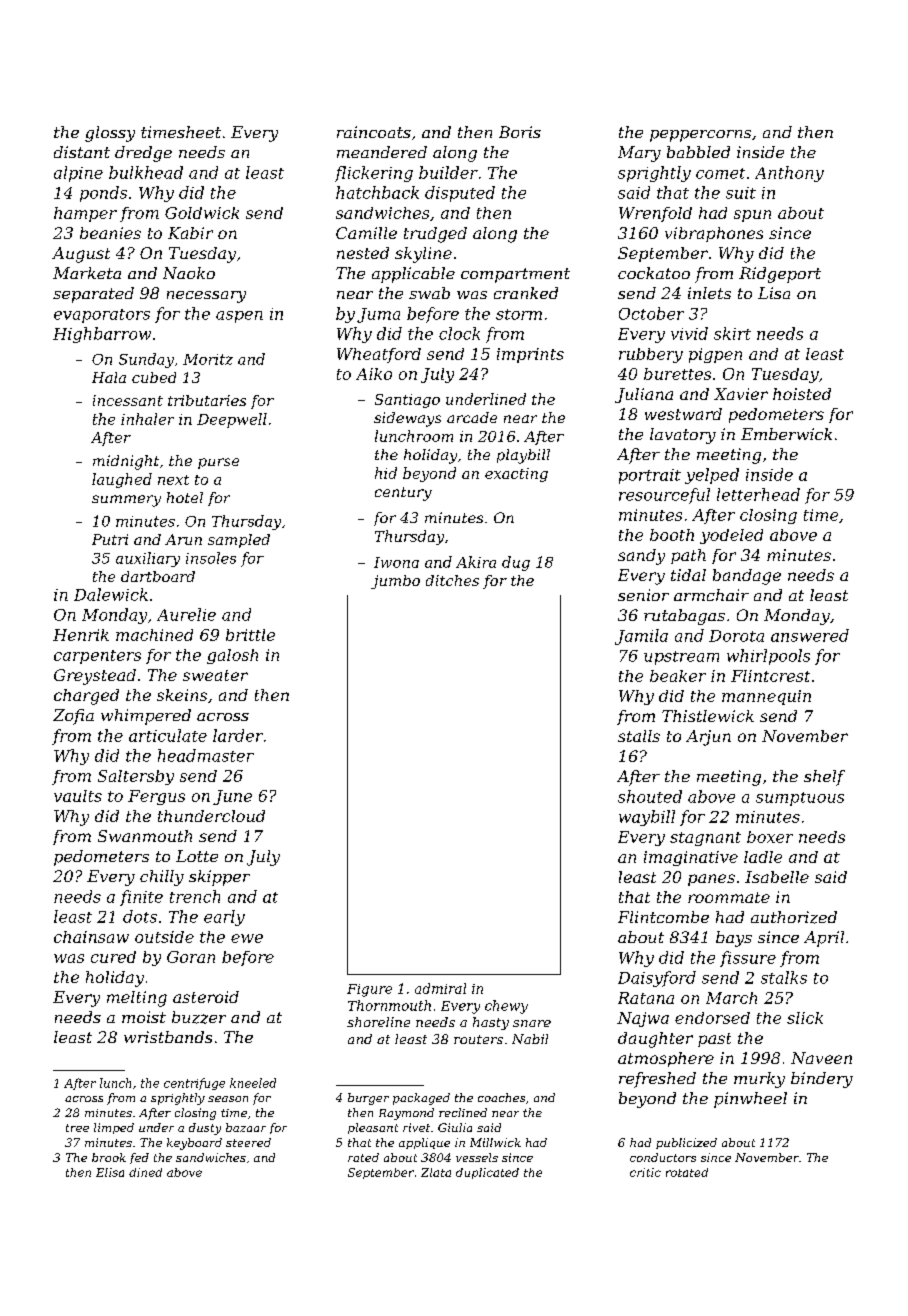 The height and width of the screenshot is (1316, 908). What do you see at coordinates (87, 273) in the screenshot?
I see `Marketa` at bounding box center [87, 273].
